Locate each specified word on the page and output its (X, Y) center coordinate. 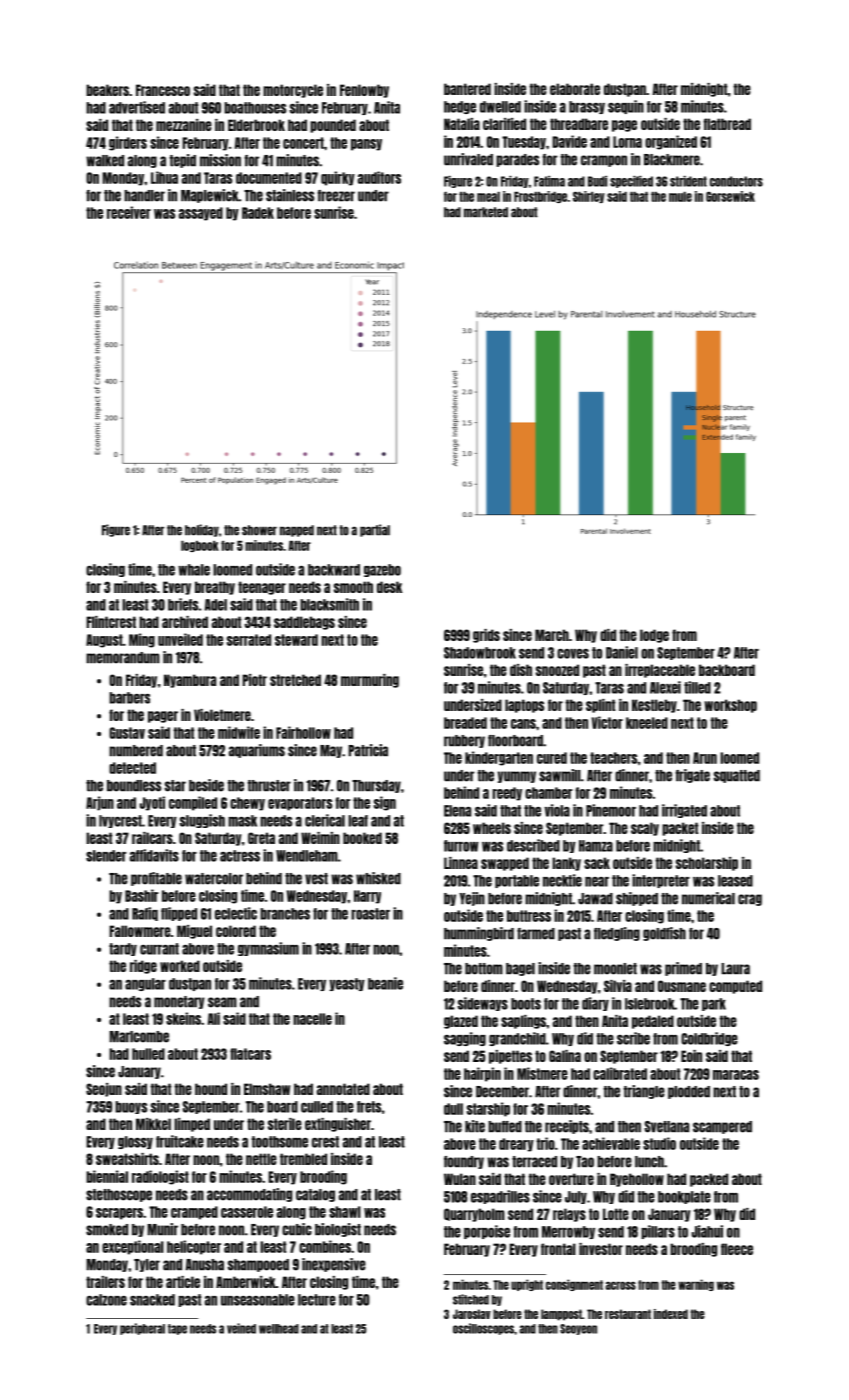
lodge (654, 636)
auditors (379, 177)
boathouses (255, 108)
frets (369, 1107)
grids (486, 636)
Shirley (589, 197)
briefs (183, 604)
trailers (105, 1282)
